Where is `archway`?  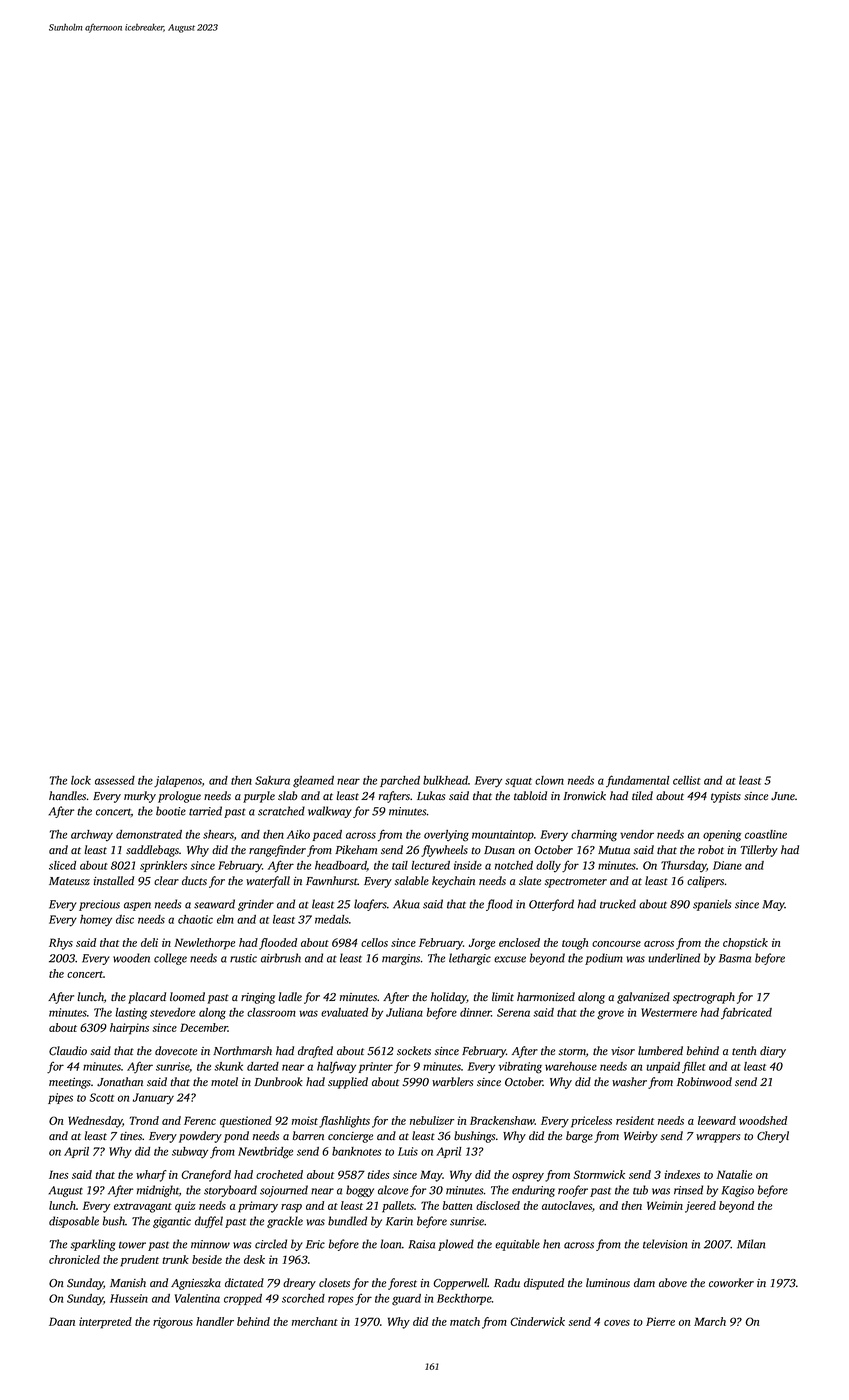
archway is located at coordinates (92, 835).
